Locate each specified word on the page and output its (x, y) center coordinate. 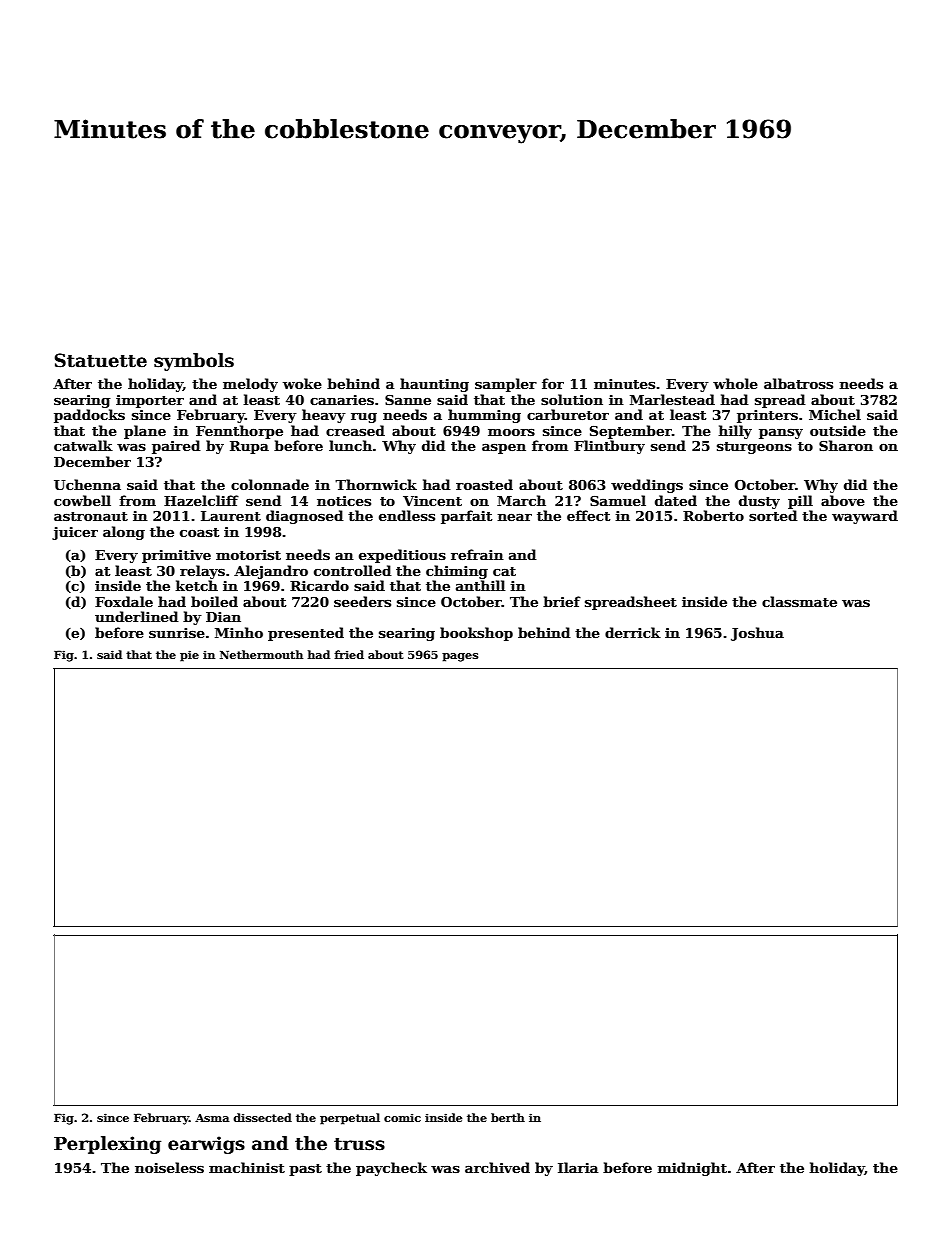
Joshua (757, 634)
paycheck (391, 1169)
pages (460, 657)
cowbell (82, 500)
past (305, 1170)
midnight (692, 1169)
